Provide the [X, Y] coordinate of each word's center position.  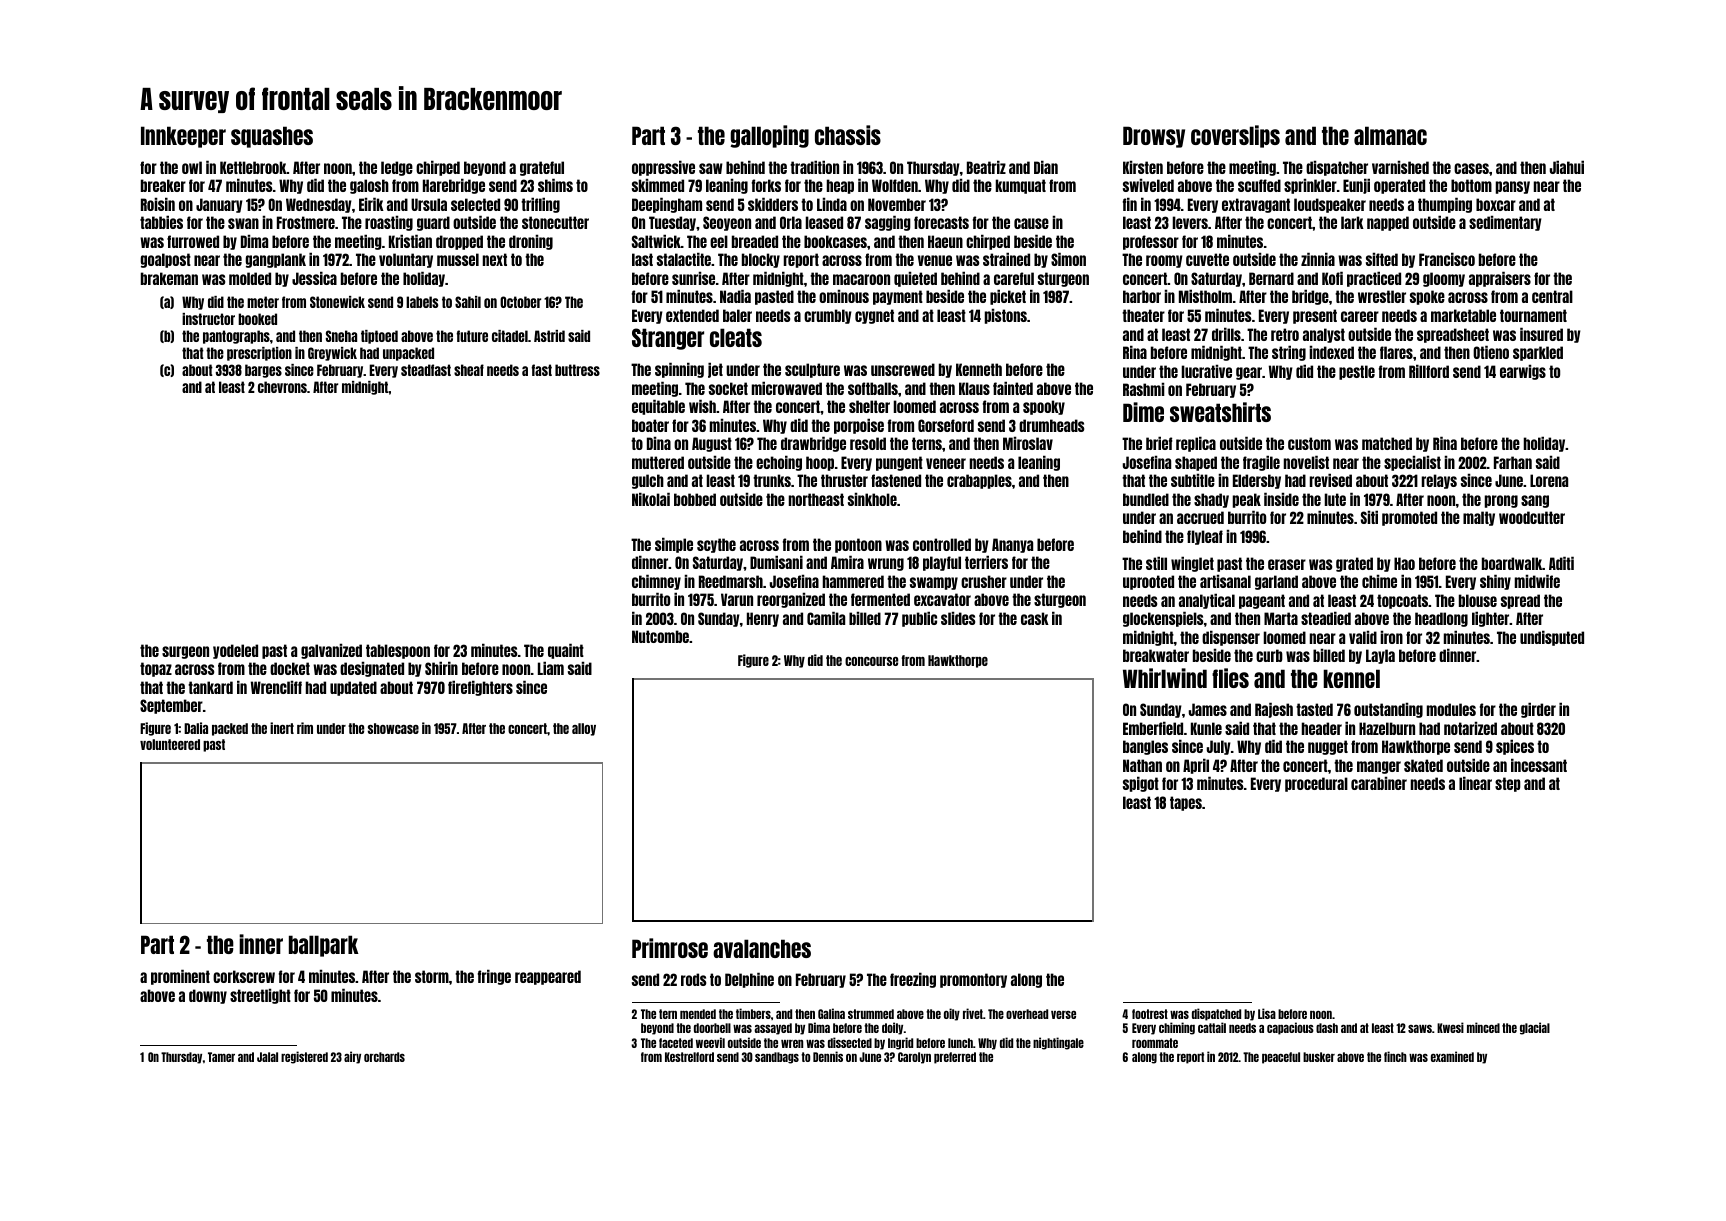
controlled [942, 544]
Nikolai [651, 499]
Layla [1380, 656]
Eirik [371, 204]
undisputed [1552, 638]
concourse [871, 661]
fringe [494, 977]
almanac [1390, 135]
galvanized [331, 651]
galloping [769, 136]
